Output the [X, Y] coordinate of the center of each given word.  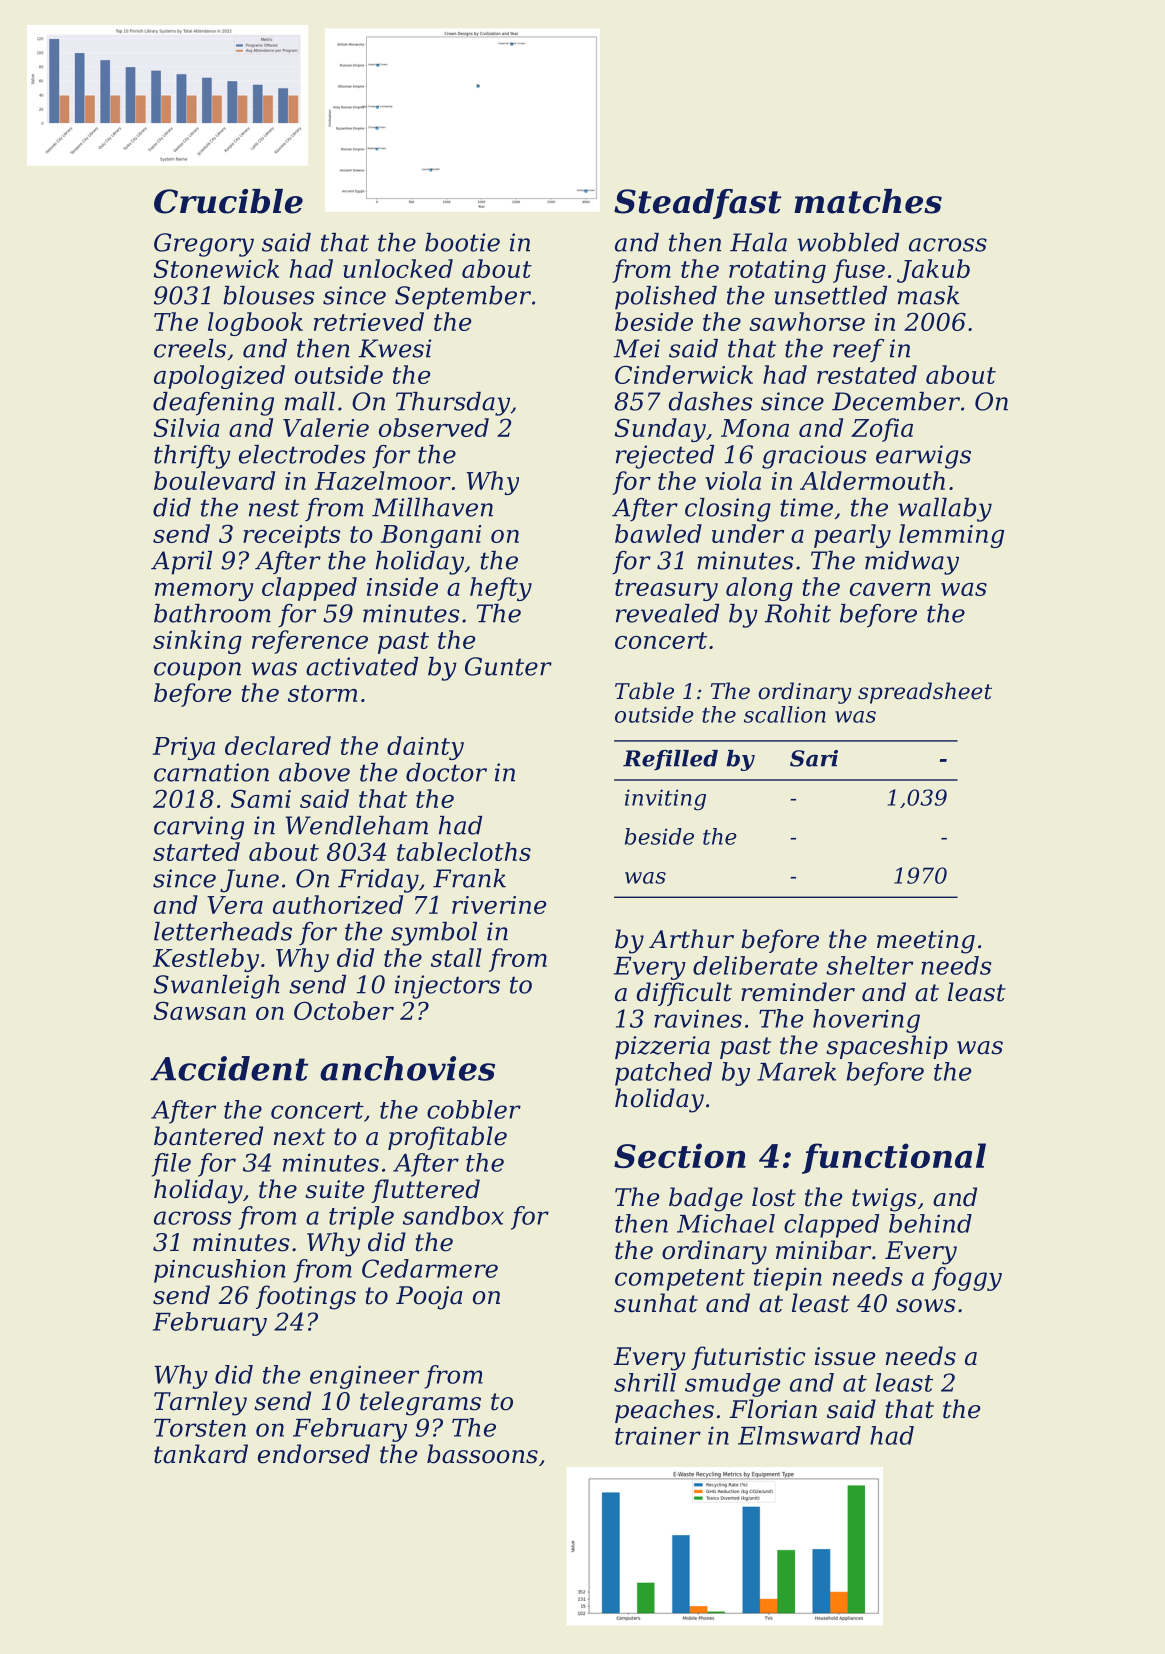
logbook [255, 324]
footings [306, 1297]
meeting [926, 942]
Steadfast [697, 204]
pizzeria [662, 1047]
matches [868, 201]
